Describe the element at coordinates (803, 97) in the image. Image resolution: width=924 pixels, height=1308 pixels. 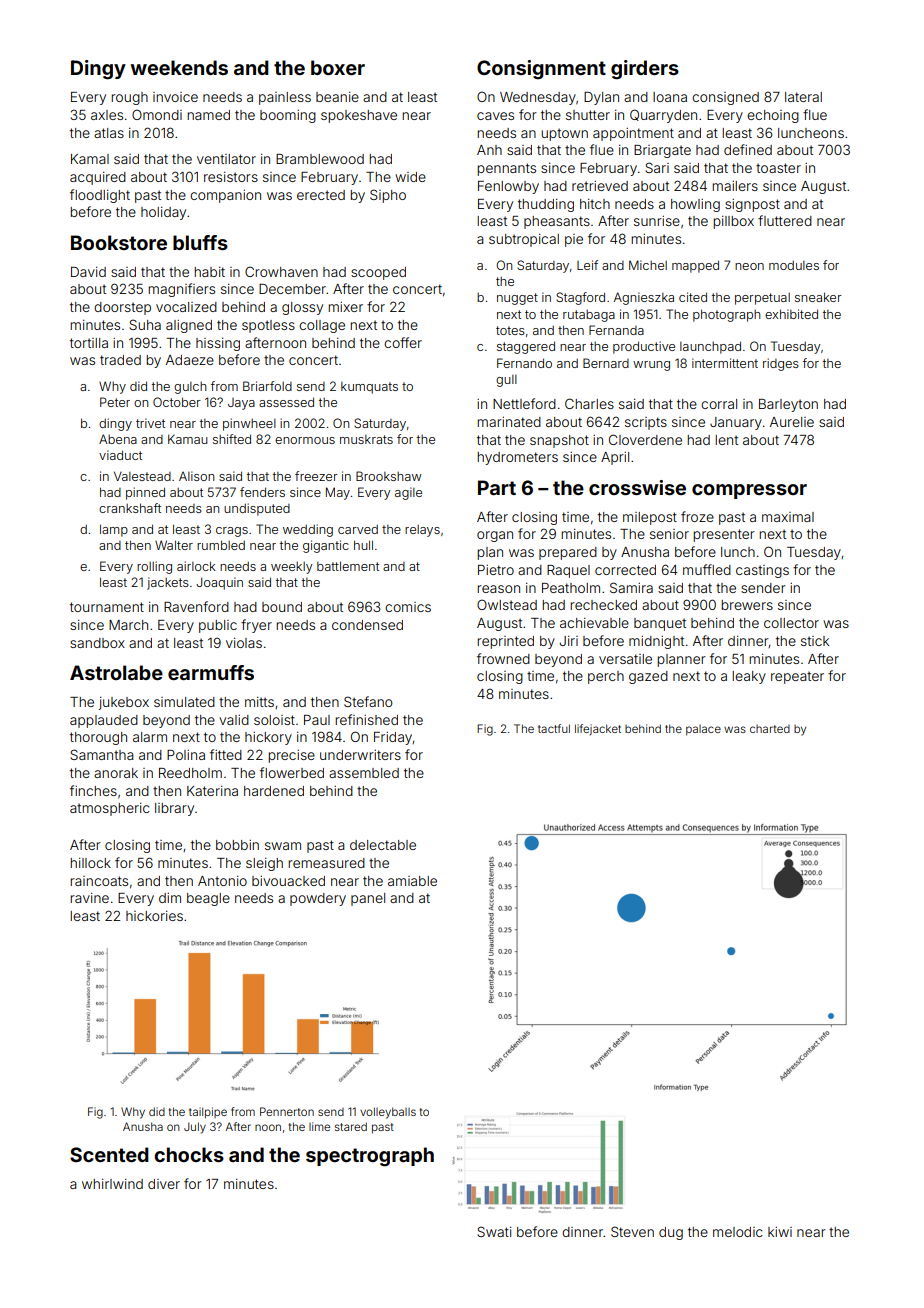
I see `lateral` at that location.
